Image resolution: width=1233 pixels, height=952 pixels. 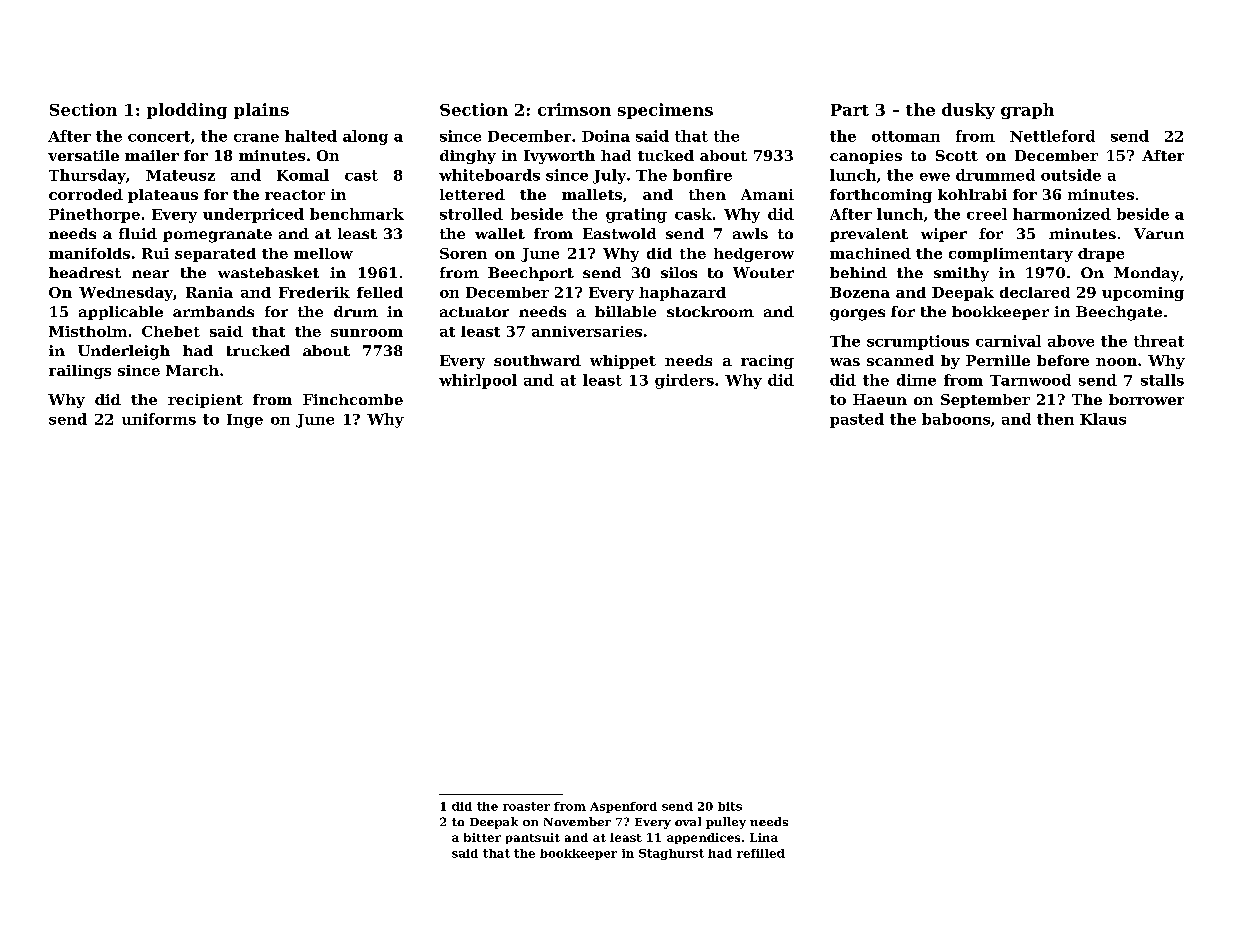 What do you see at coordinates (478, 381) in the screenshot?
I see `whirlpool` at bounding box center [478, 381].
